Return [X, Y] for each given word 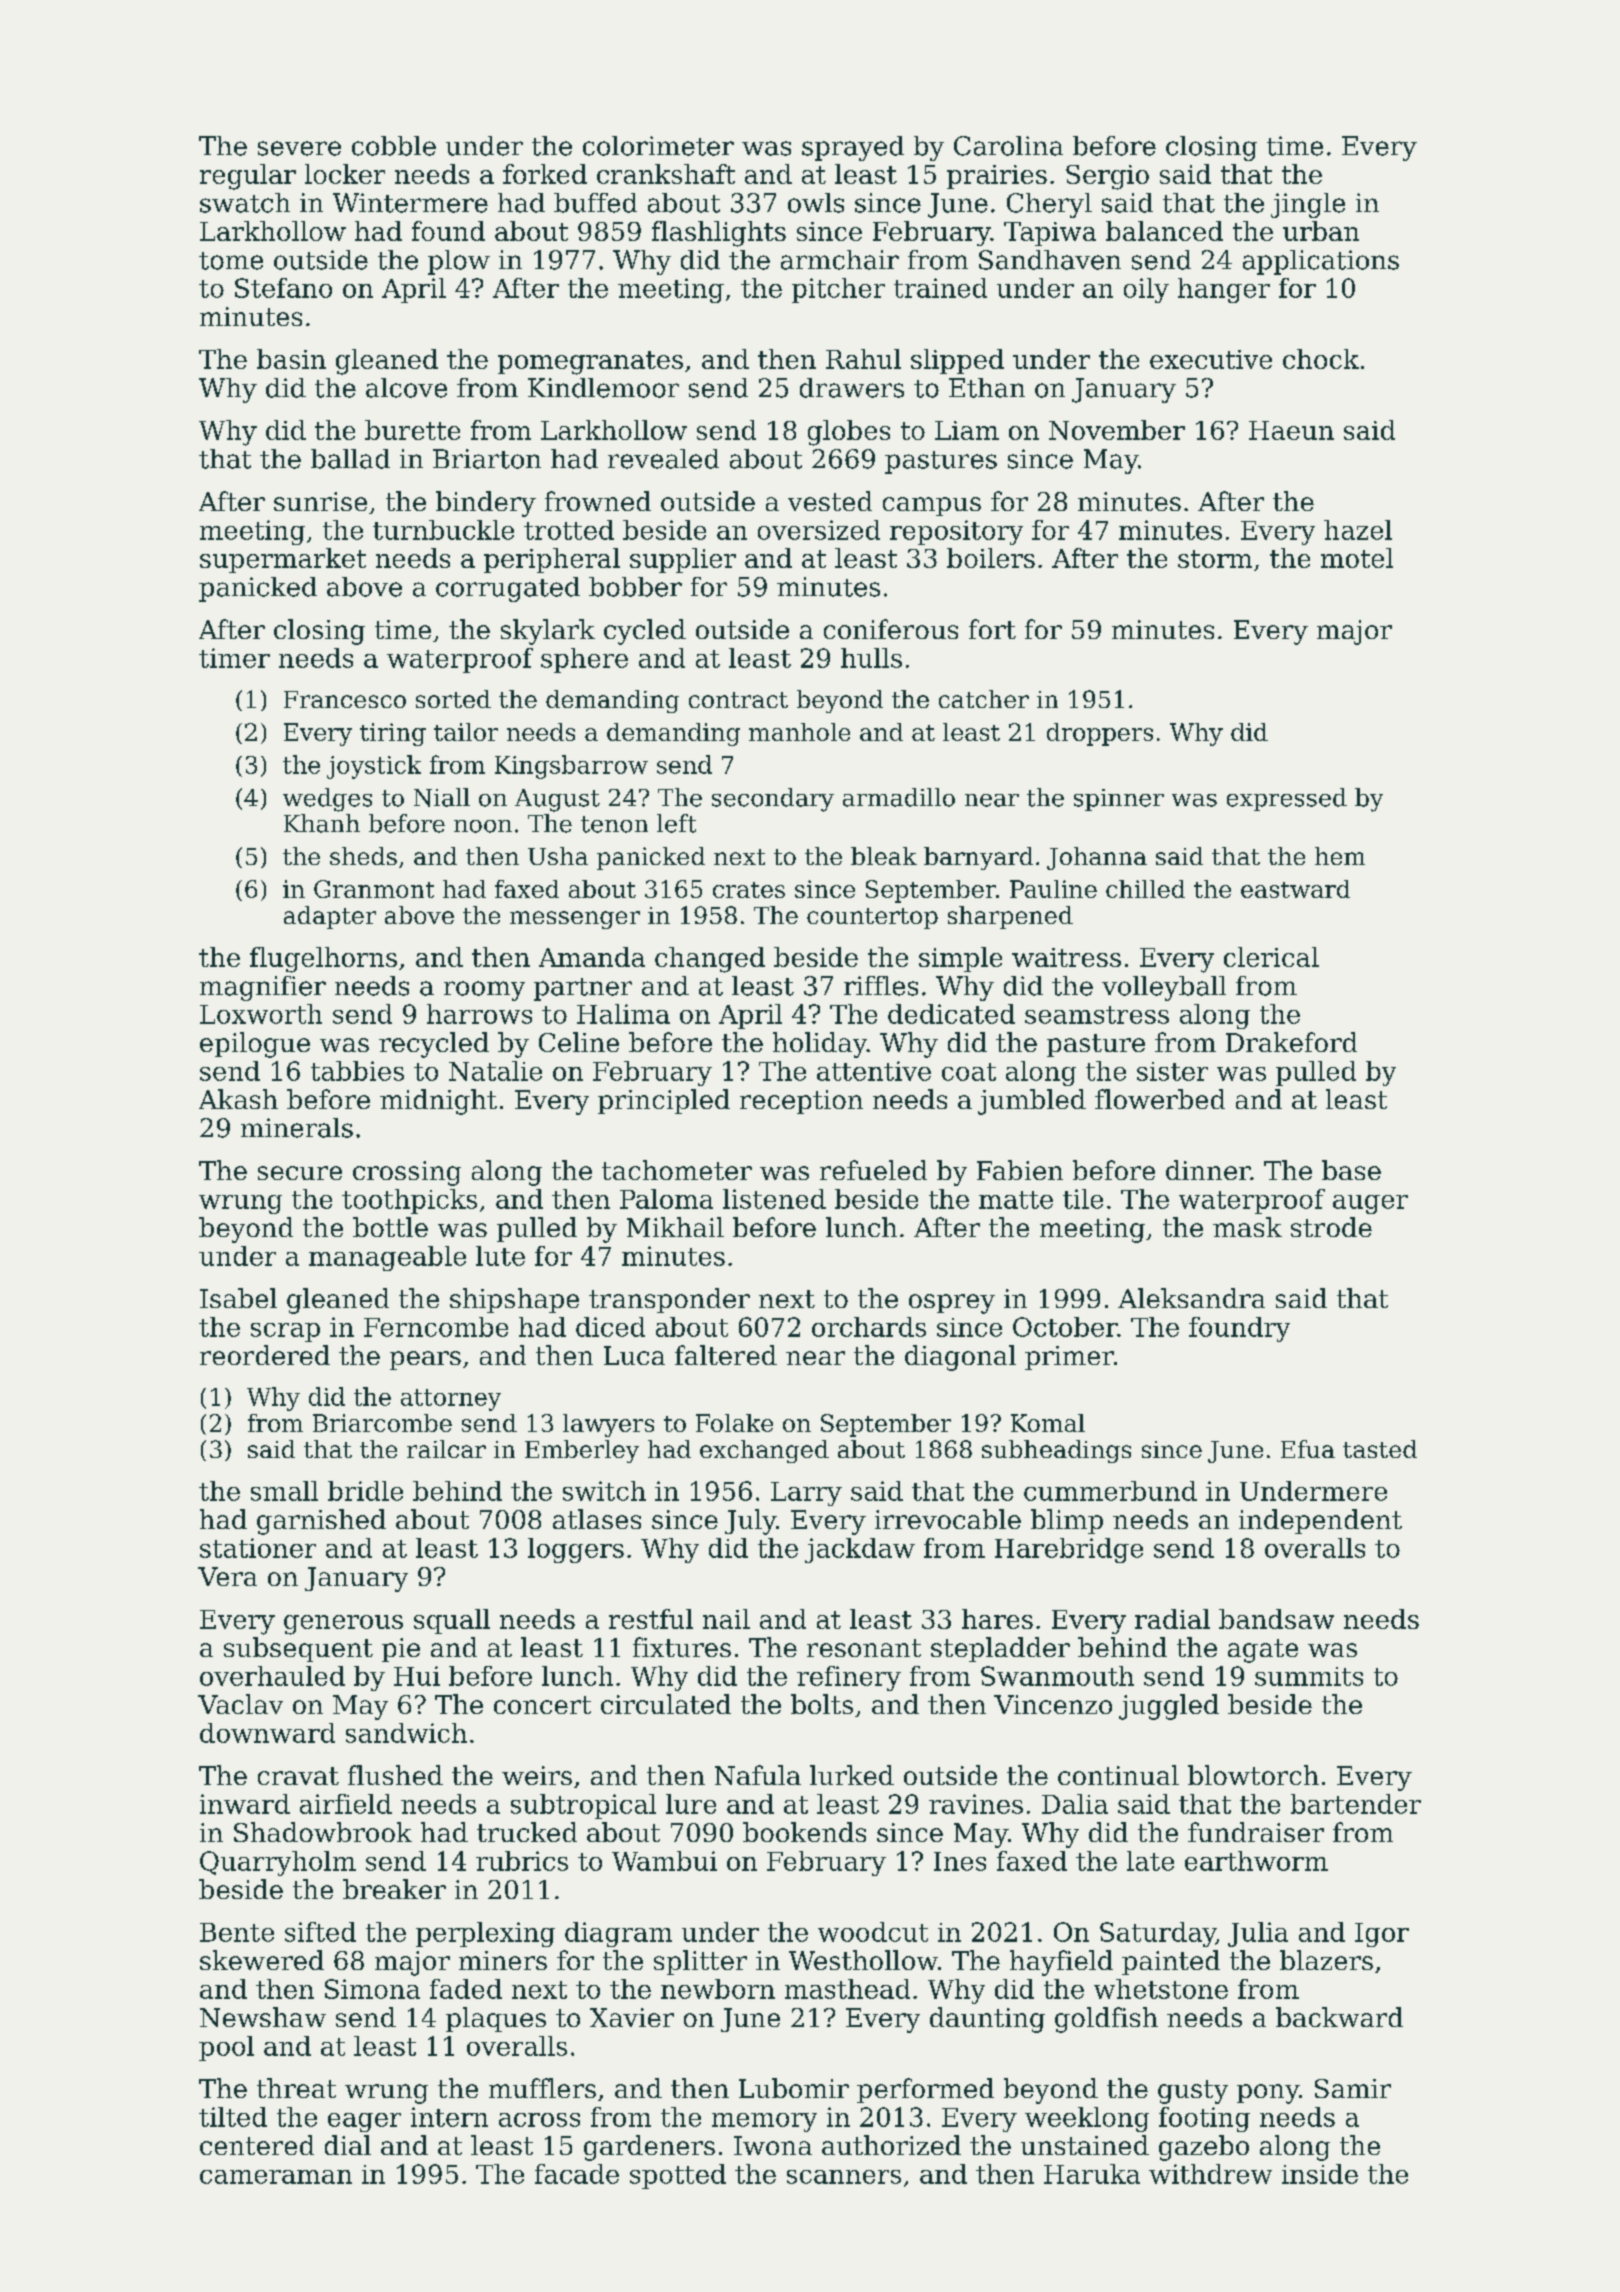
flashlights [719, 234]
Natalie [495, 1071]
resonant [864, 1648]
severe [299, 148]
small [284, 1491]
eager [364, 2122]
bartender [1356, 1804]
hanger [1224, 290]
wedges [327, 800]
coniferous [891, 629]
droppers [1100, 734]
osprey [952, 1304]
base [1351, 1170]
